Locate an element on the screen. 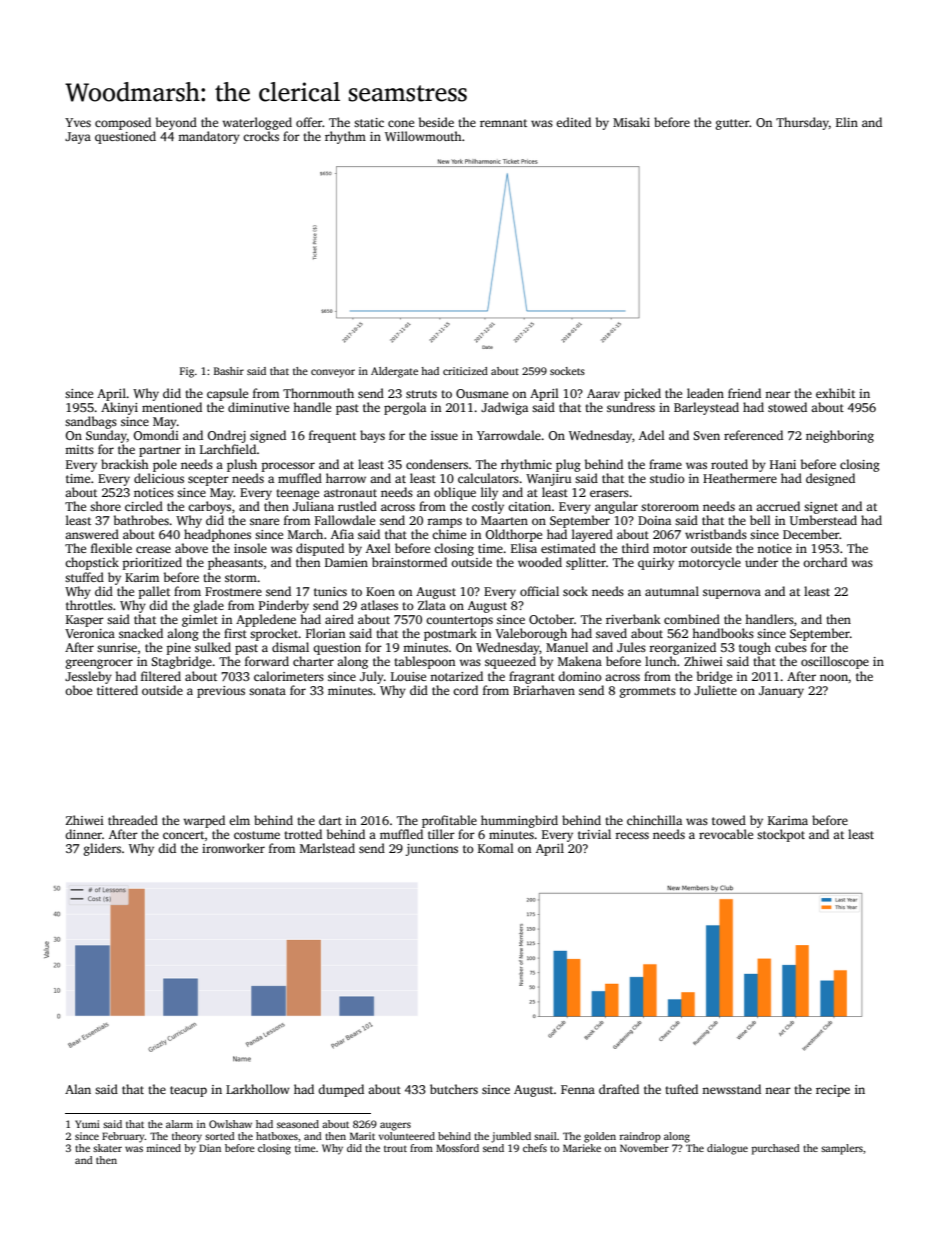  Dian is located at coordinates (210, 1148).
